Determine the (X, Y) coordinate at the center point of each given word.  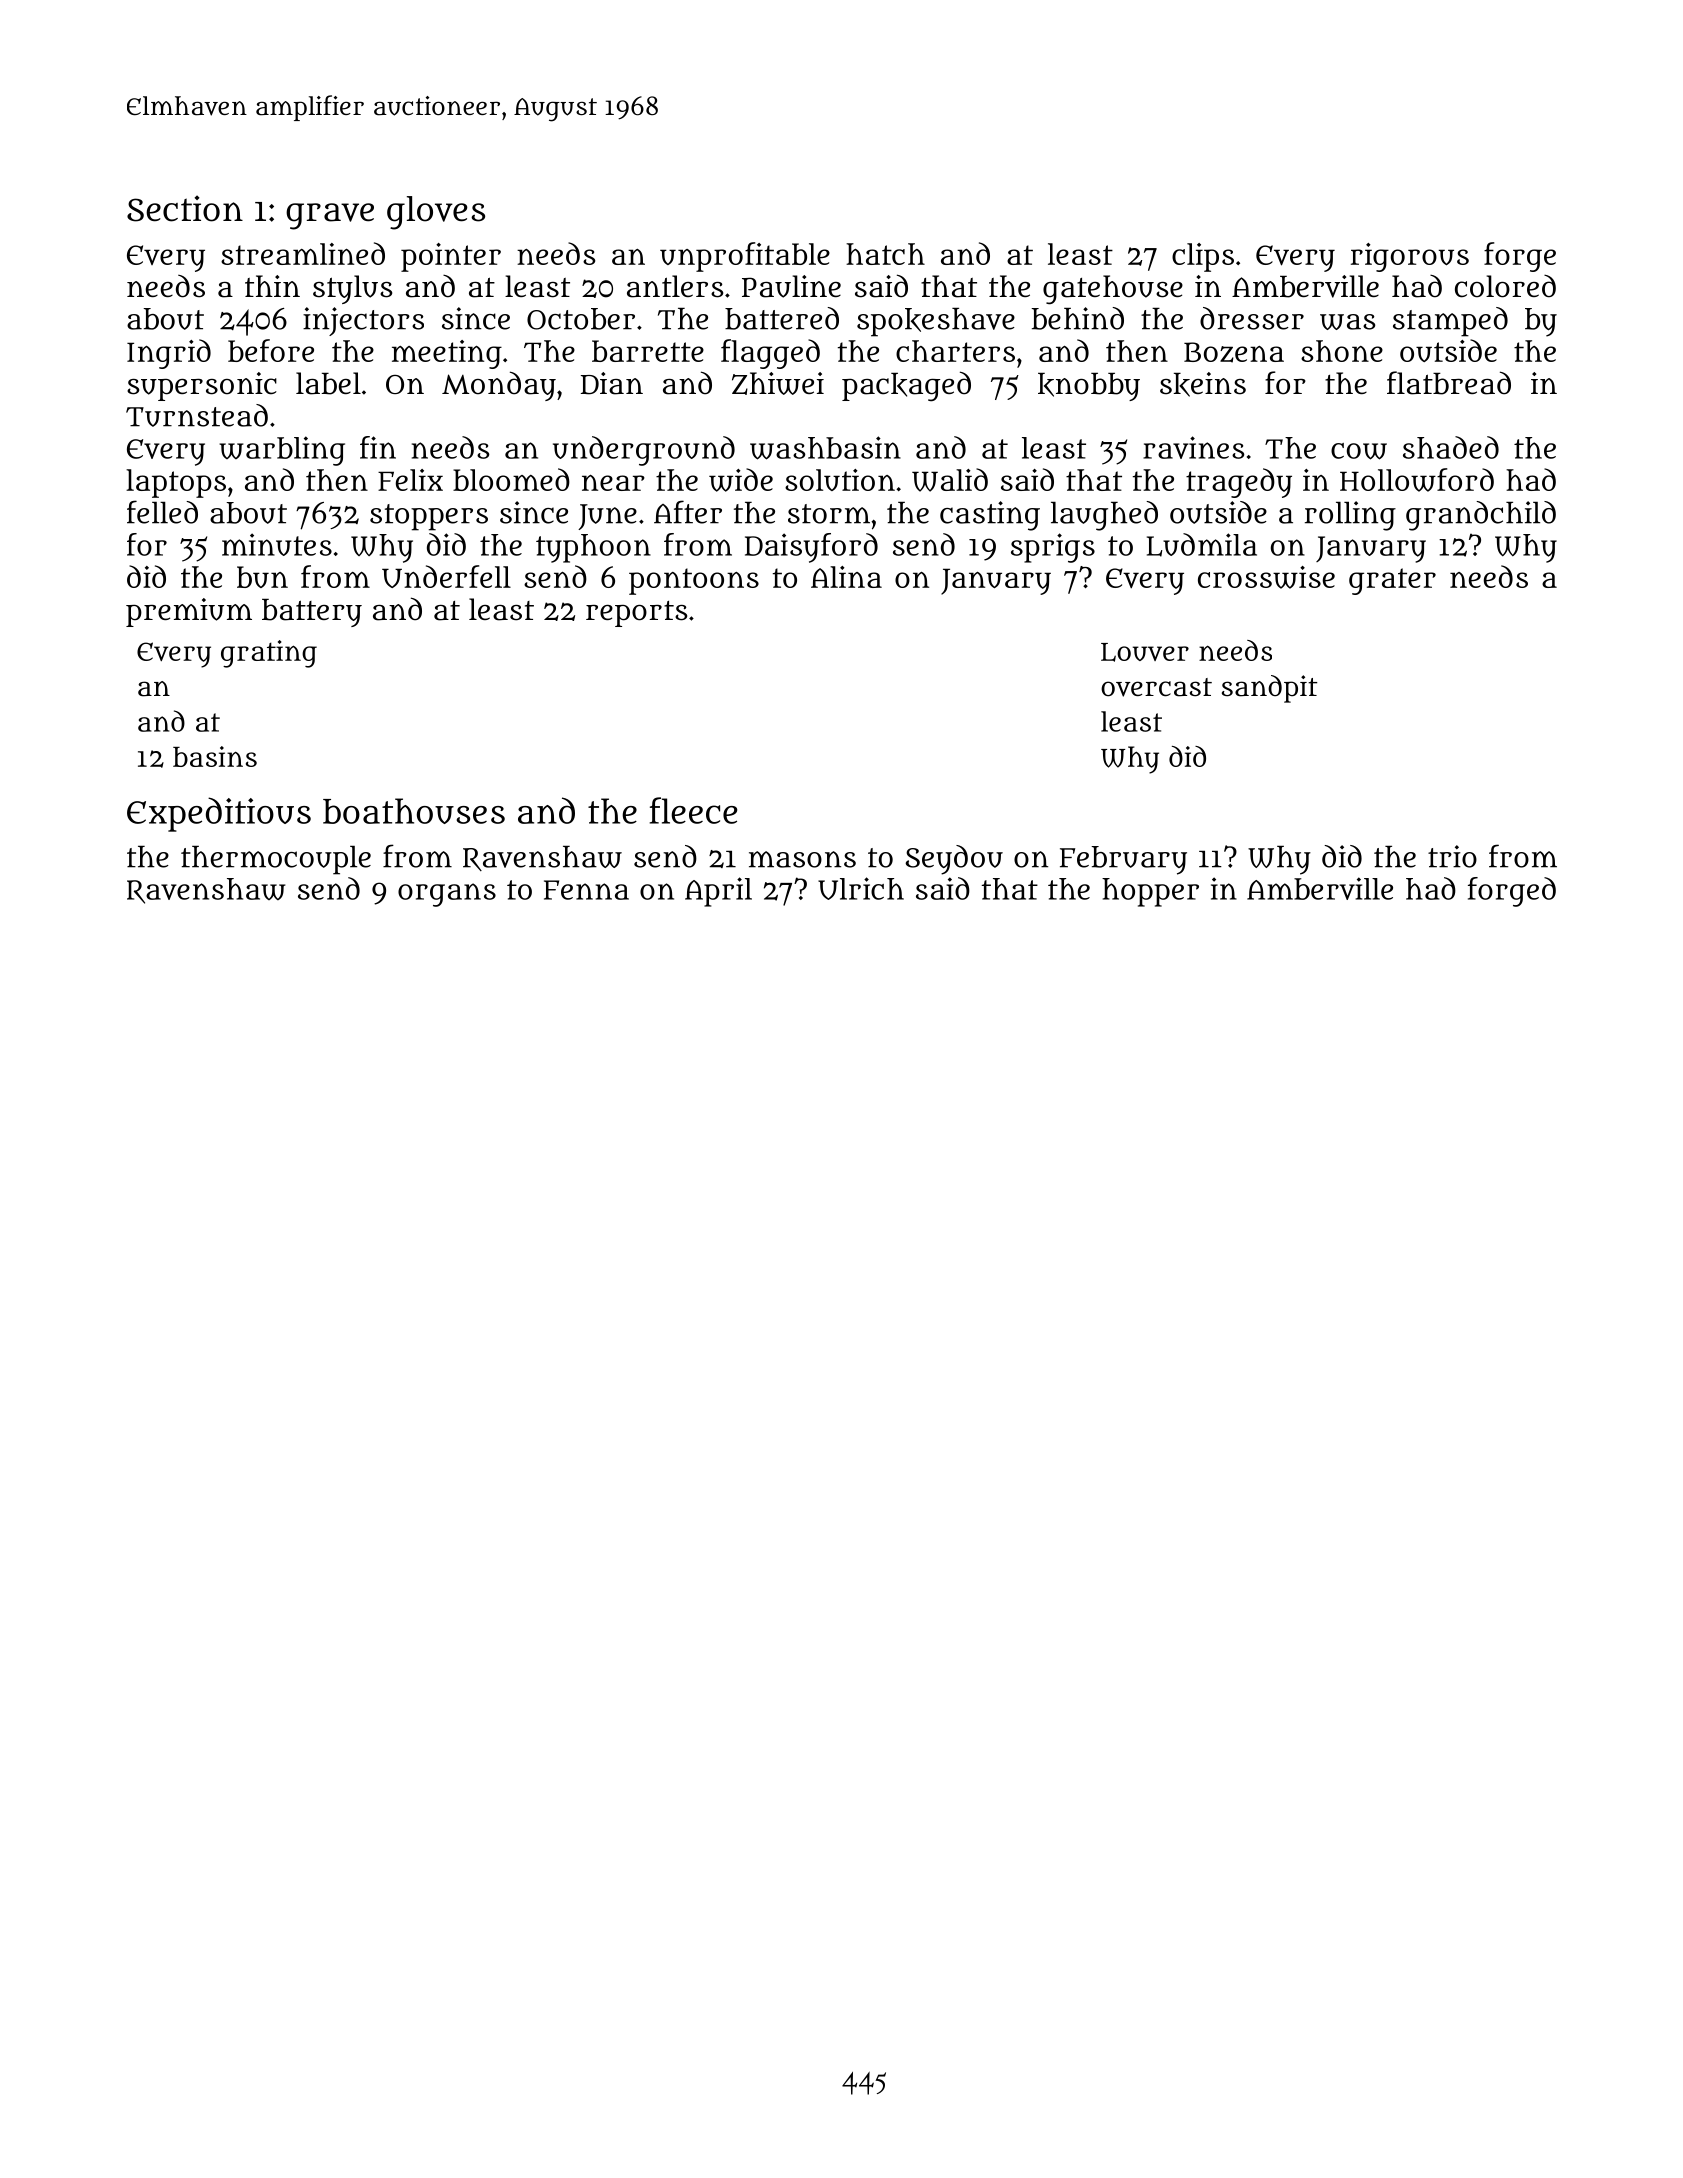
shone (1342, 351)
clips (1203, 257)
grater (1392, 581)
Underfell (446, 576)
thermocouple (276, 860)
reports (636, 614)
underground (644, 451)
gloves (436, 213)
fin (378, 447)
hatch (885, 254)
